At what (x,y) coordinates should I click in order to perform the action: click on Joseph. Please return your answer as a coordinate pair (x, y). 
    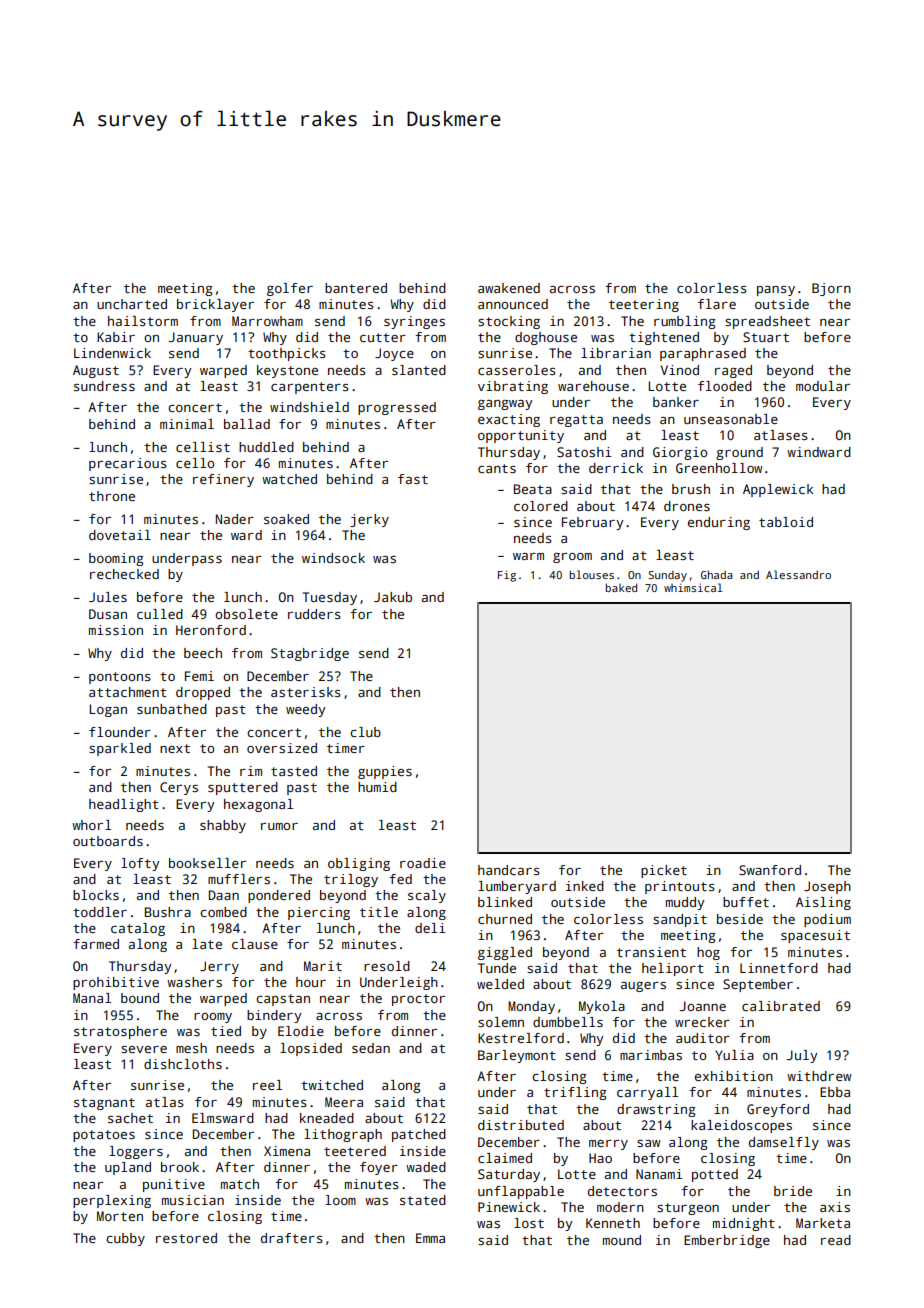
    Looking at the image, I should click on (827, 887).
